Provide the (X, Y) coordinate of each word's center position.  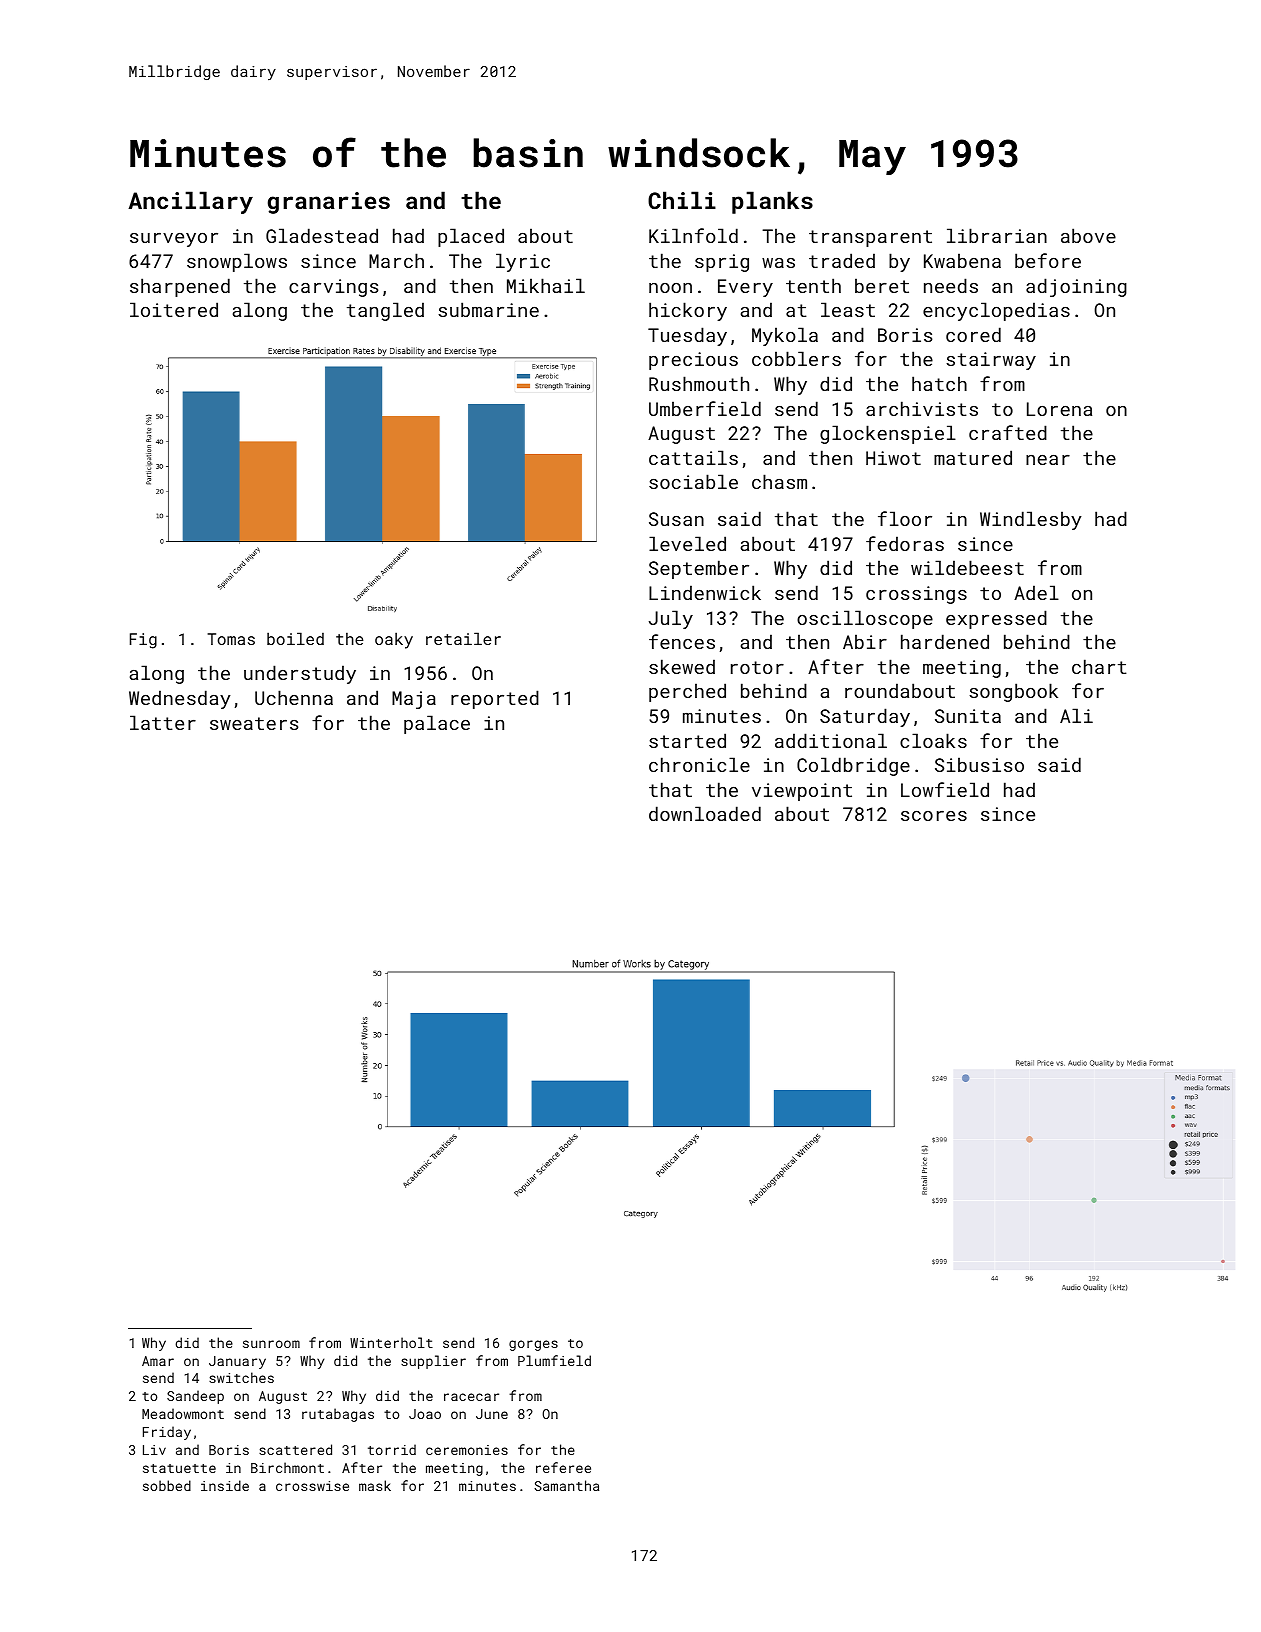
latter (163, 722)
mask (375, 1485)
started (687, 740)
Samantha (566, 1485)
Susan (676, 519)
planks (772, 202)
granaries (329, 203)
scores (934, 816)
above (1088, 235)
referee (563, 1467)
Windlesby (1031, 520)
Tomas (231, 639)
